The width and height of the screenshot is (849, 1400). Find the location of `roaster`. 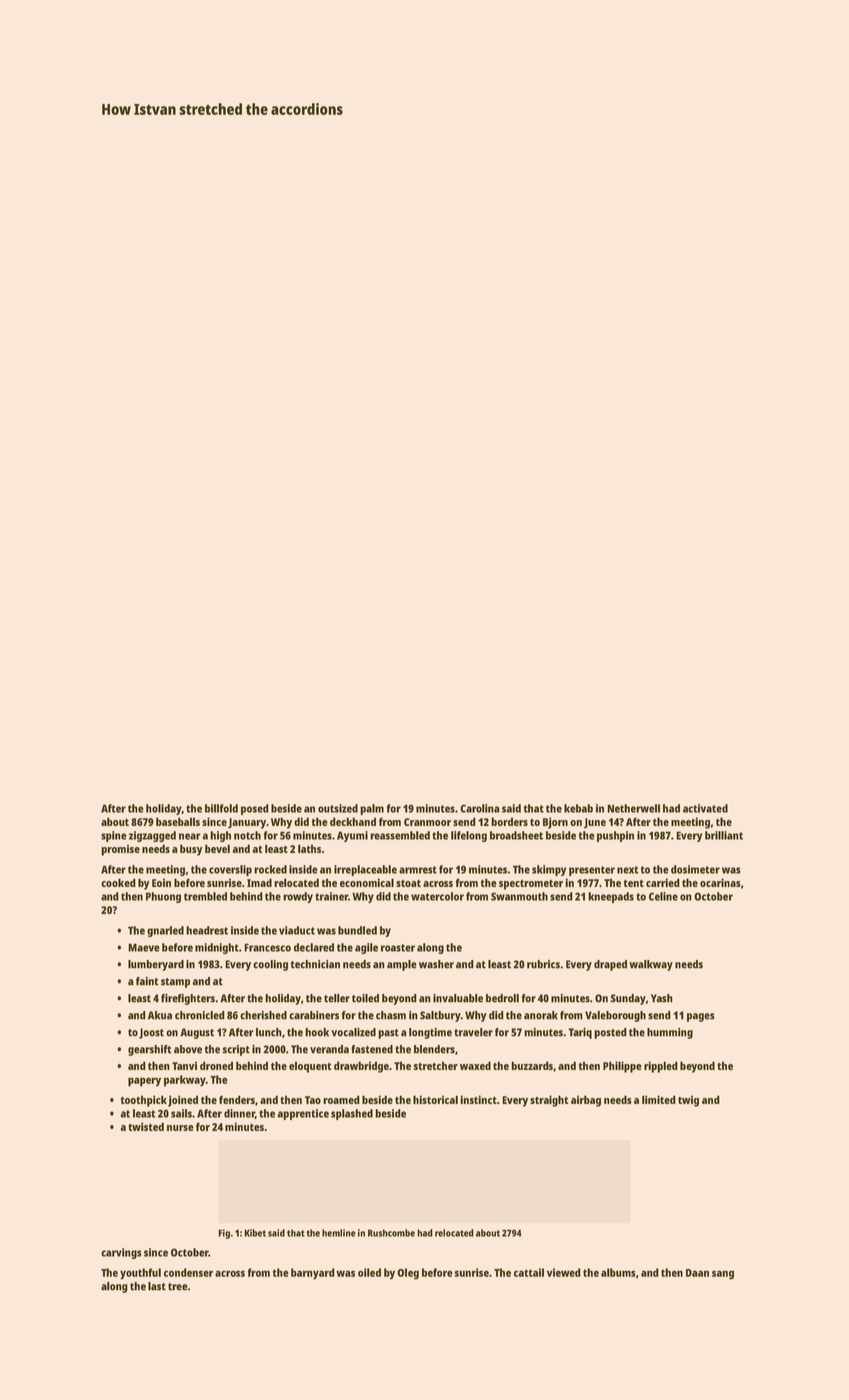

roaster is located at coordinates (398, 948).
